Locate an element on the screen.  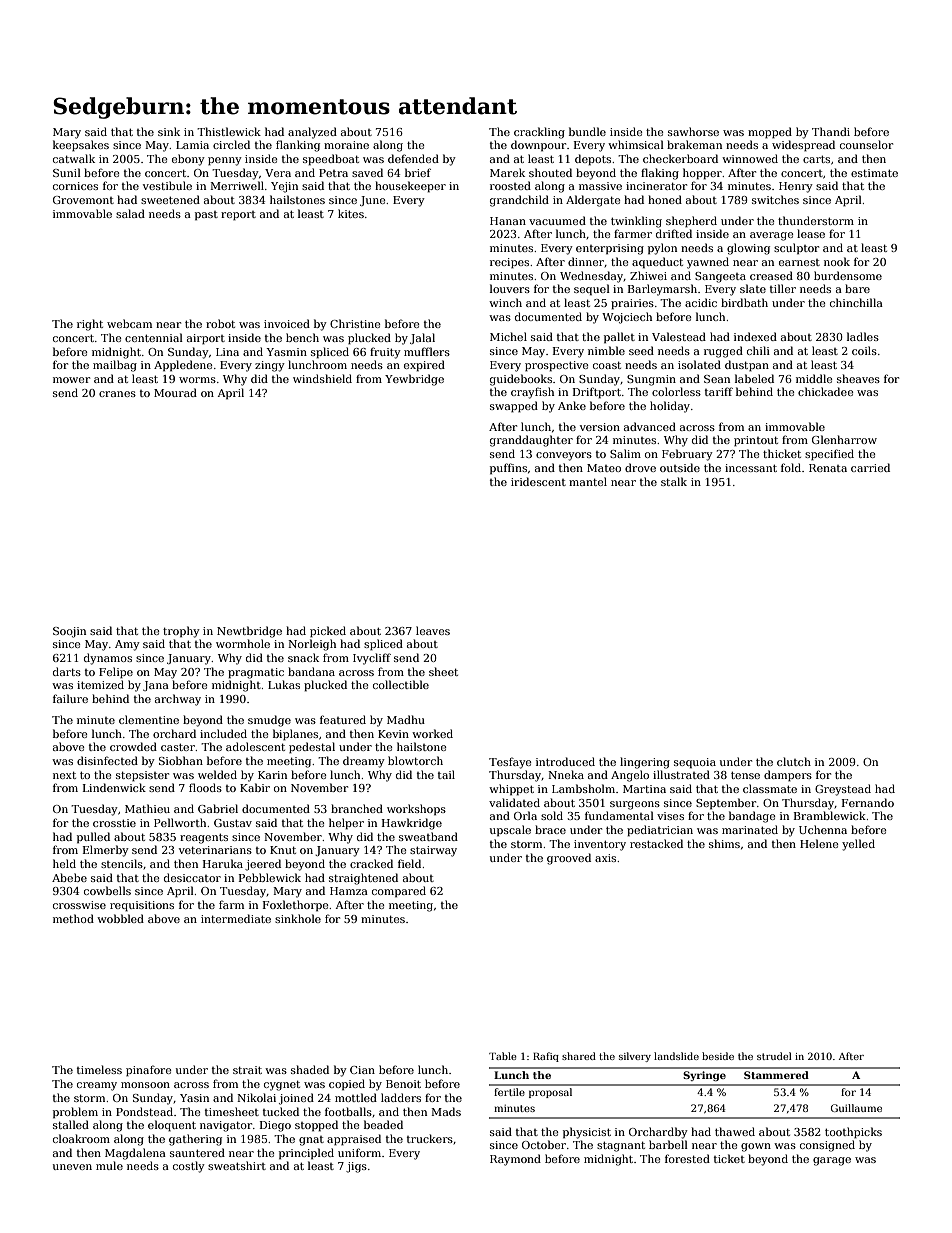
sweatshirt is located at coordinates (237, 1165).
